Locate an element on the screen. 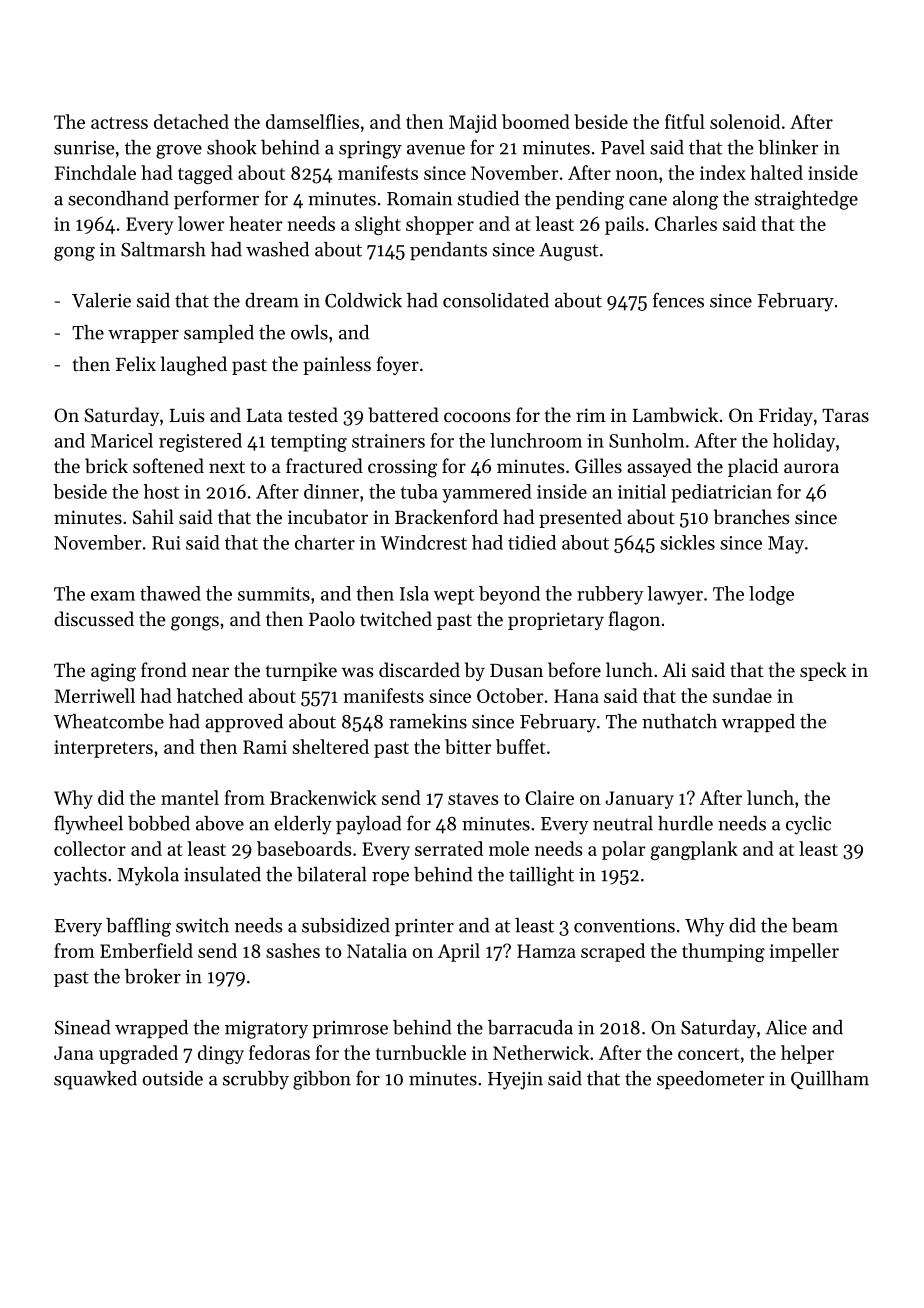 The height and width of the screenshot is (1308, 924). sickles is located at coordinates (687, 542).
